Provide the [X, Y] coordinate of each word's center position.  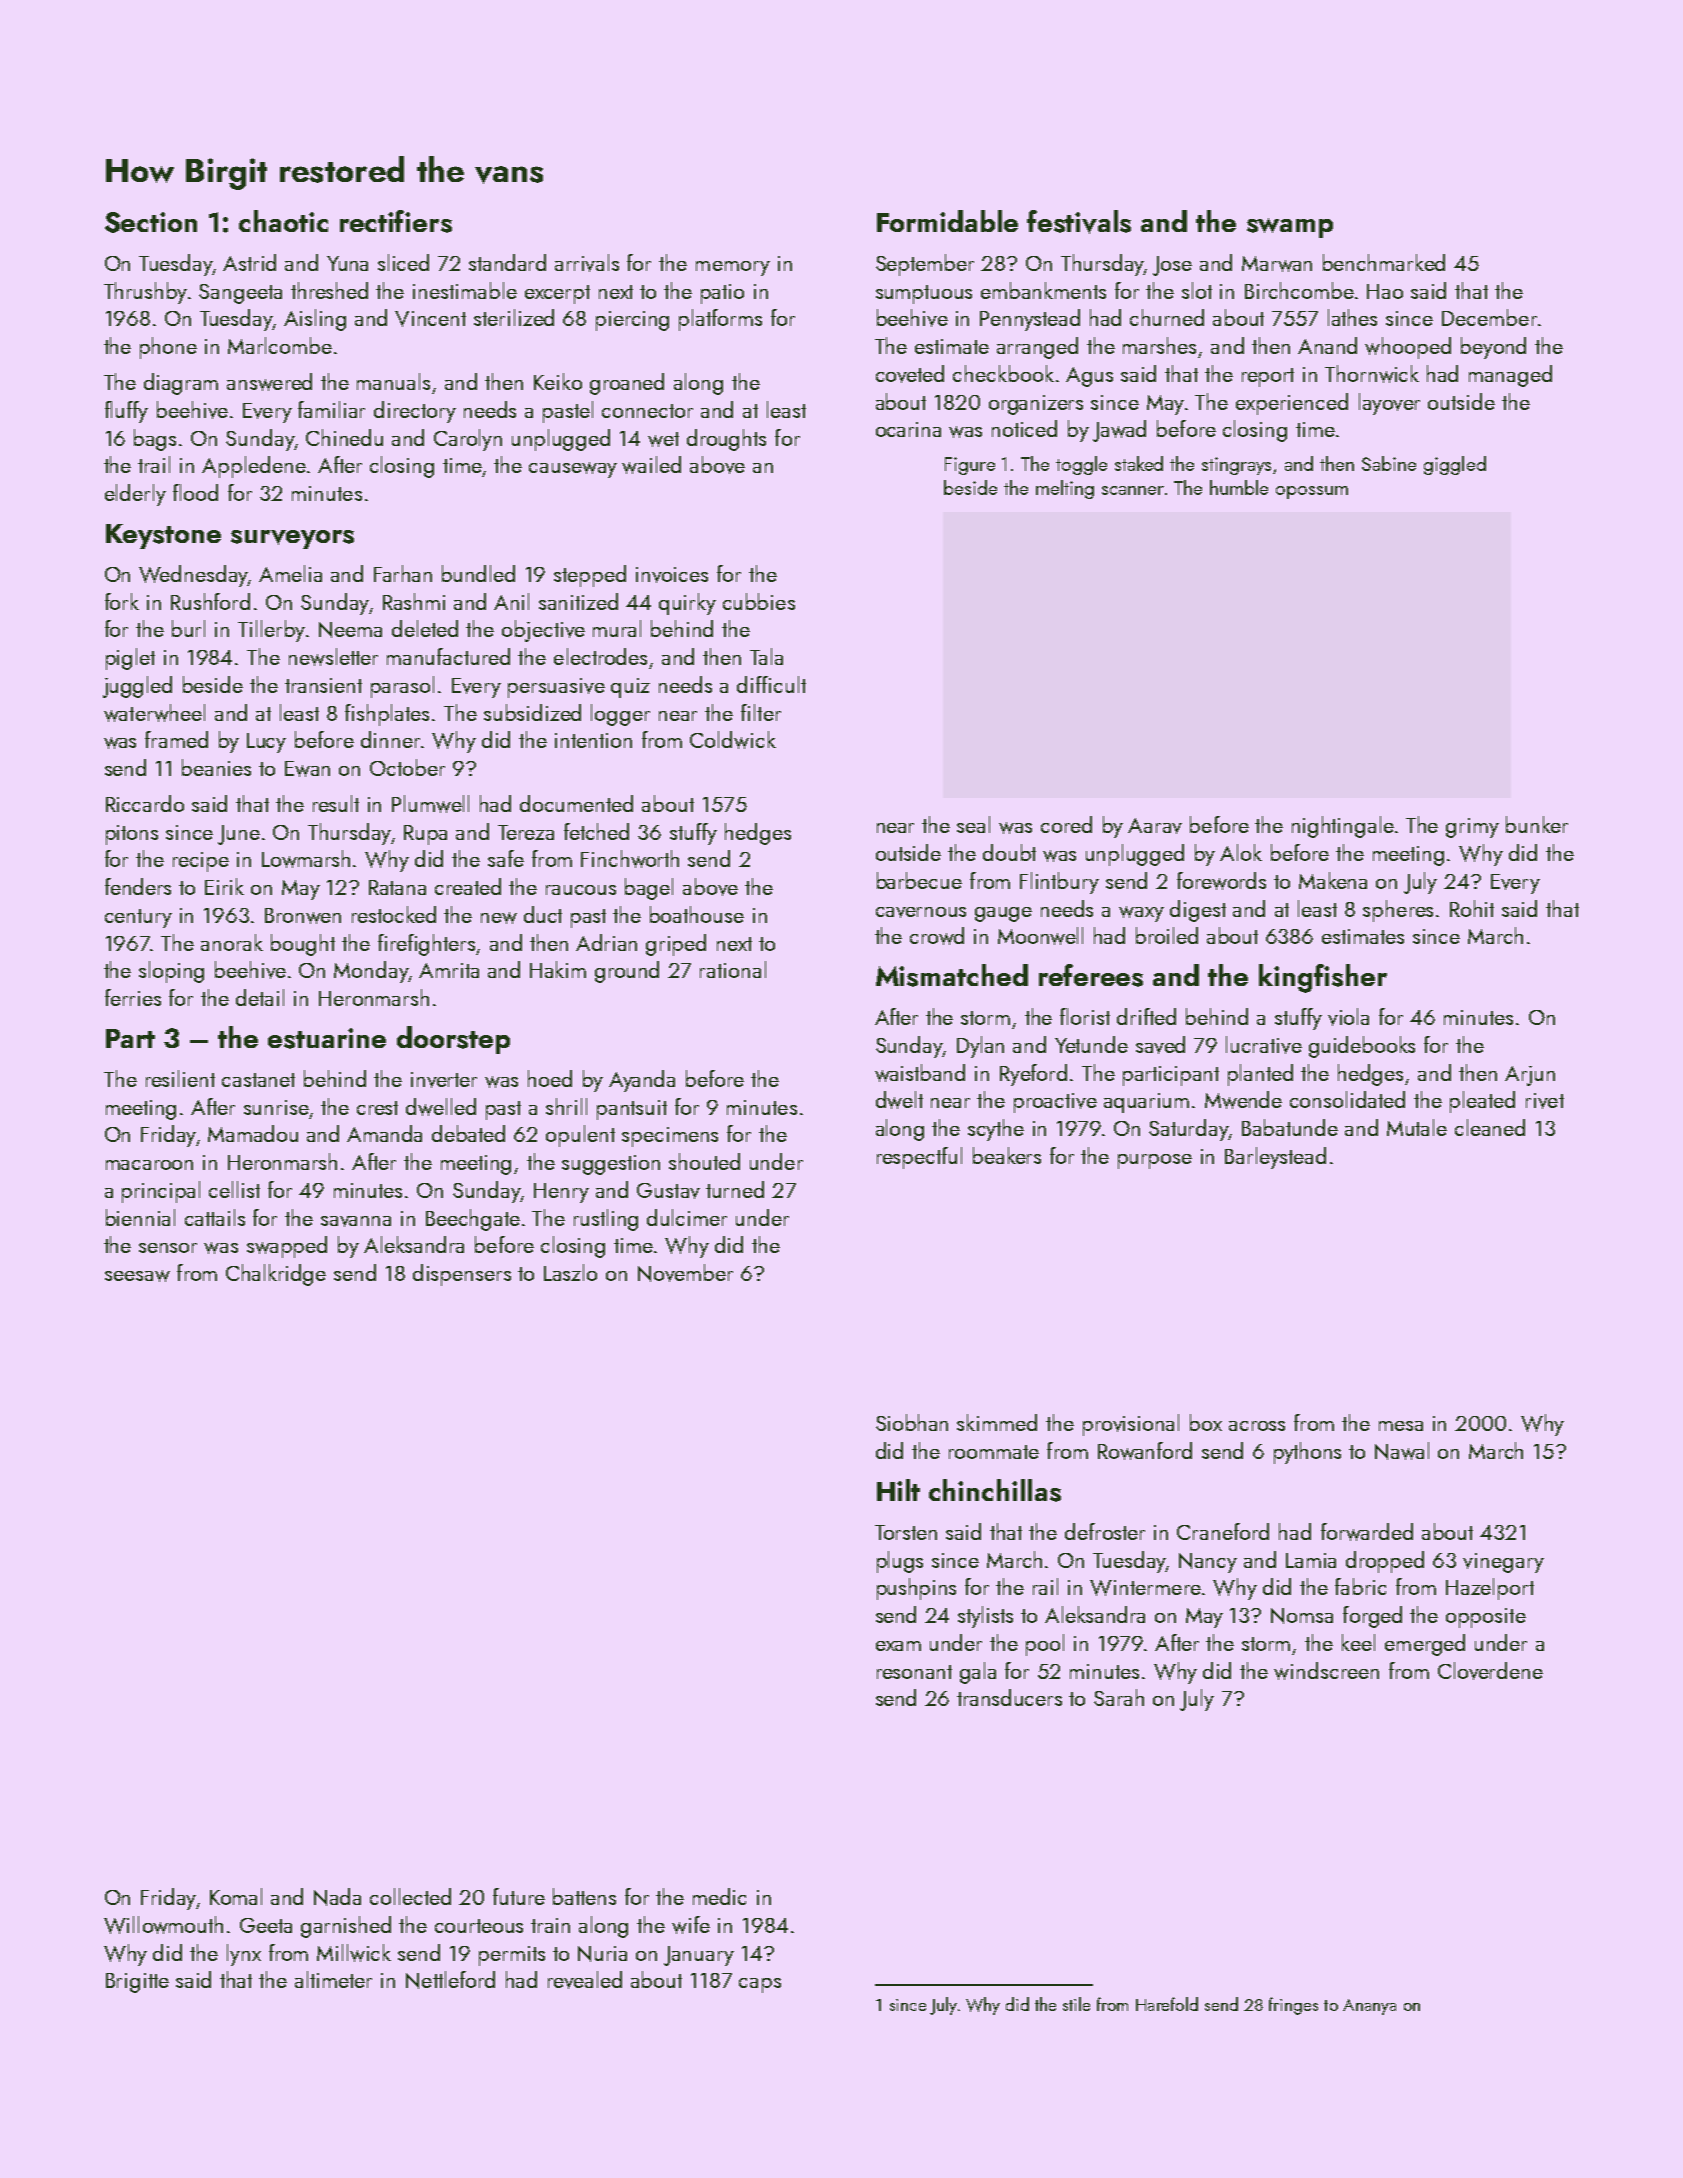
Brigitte [137, 1983]
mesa [1401, 1426]
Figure [970, 466]
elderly [135, 495]
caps [760, 1985]
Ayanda [642, 1081]
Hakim [558, 969]
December [1489, 317]
